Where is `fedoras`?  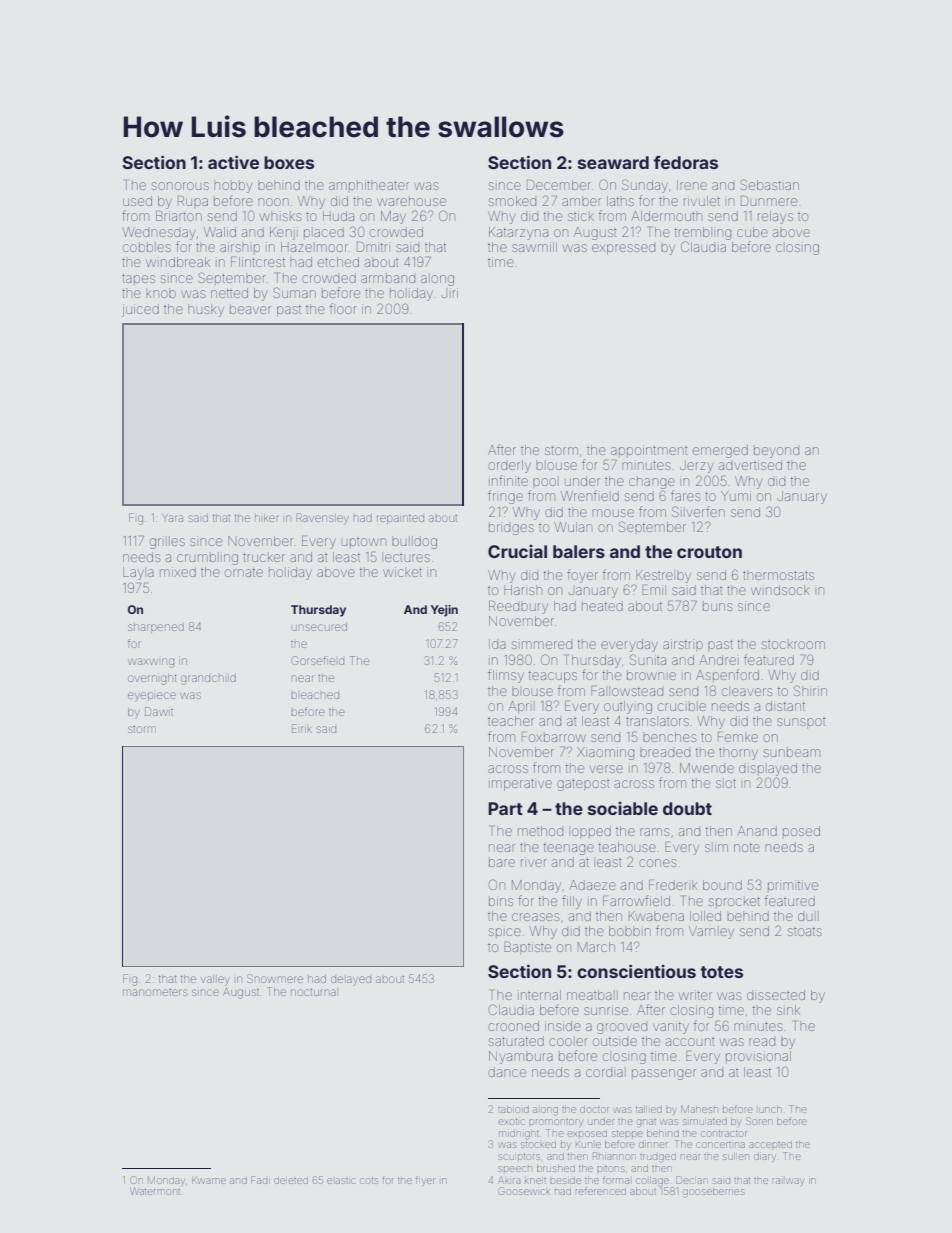 fedoras is located at coordinates (685, 162).
